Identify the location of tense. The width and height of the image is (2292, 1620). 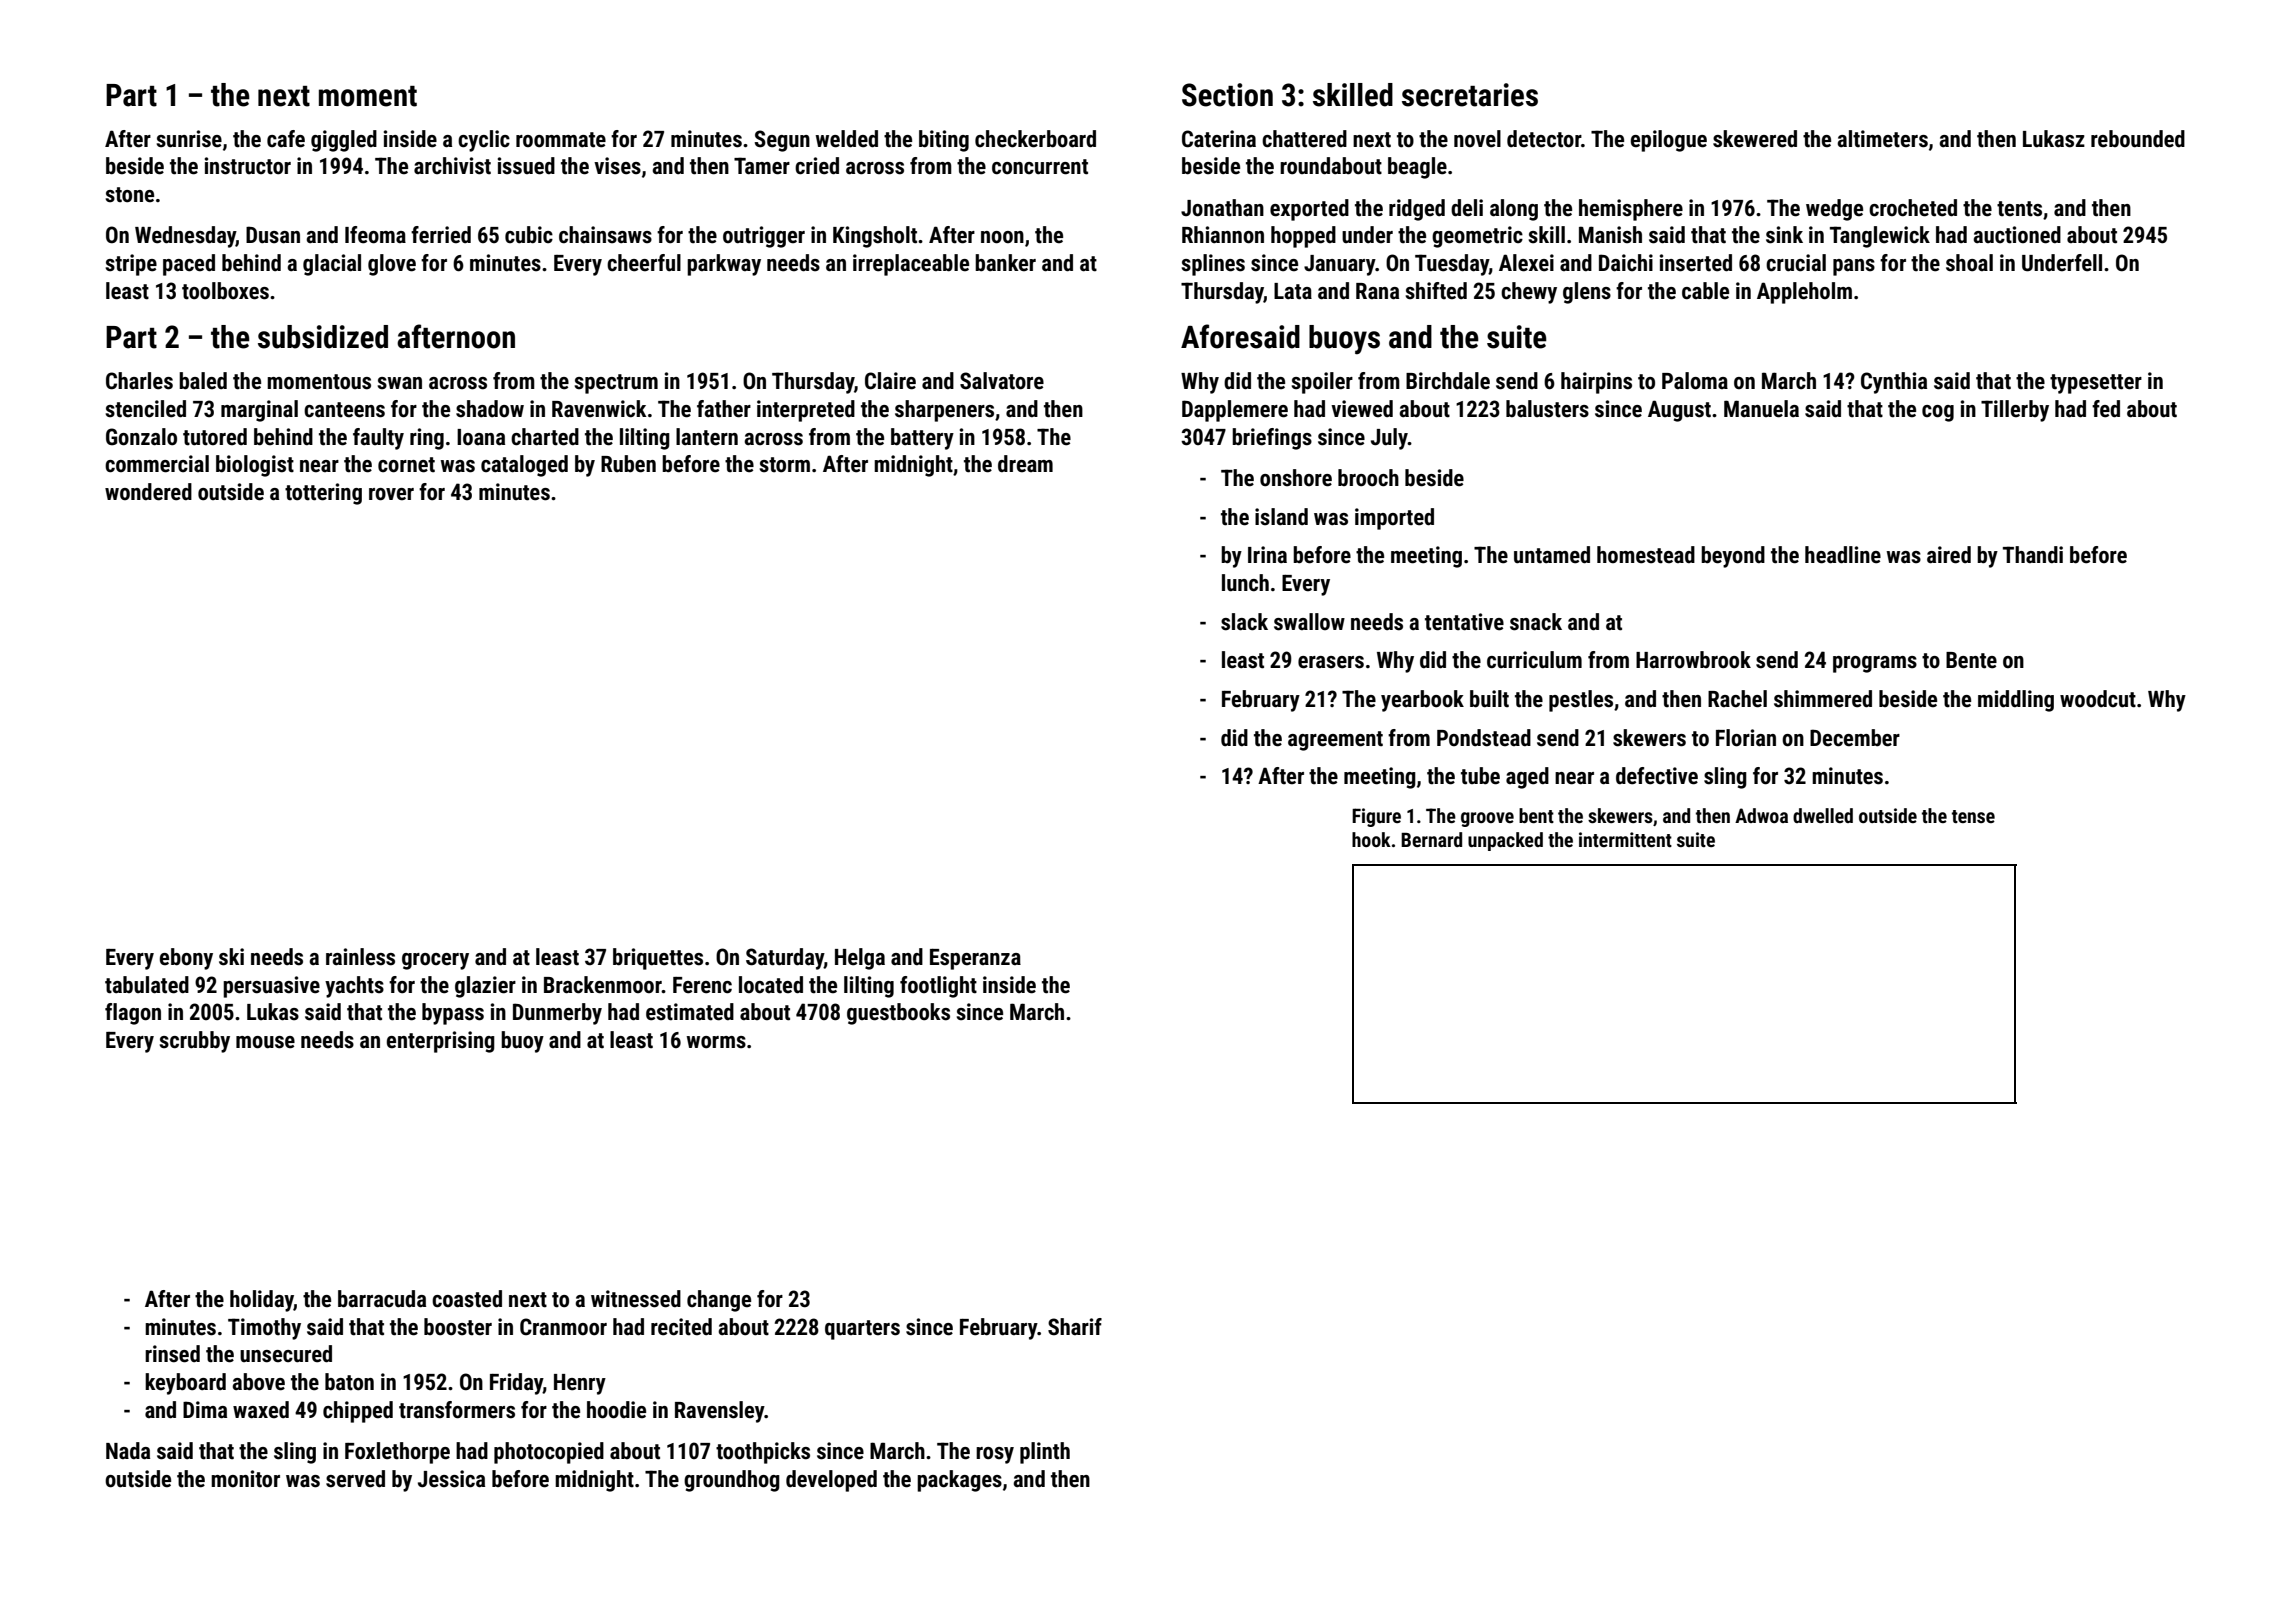
(1973, 816).
